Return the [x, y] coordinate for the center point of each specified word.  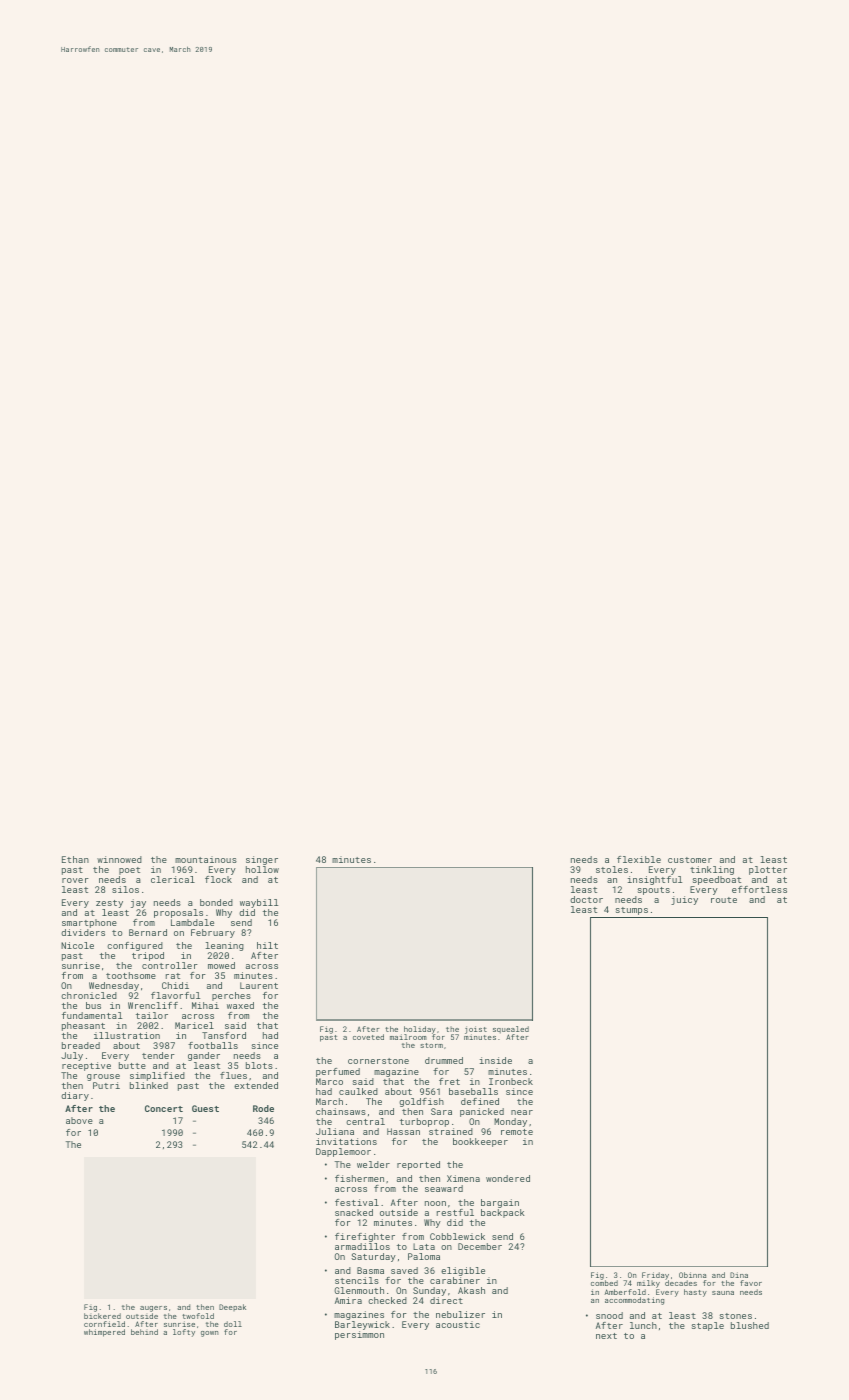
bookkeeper [480, 1142]
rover [75, 880]
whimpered [104, 1333]
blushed [750, 1325]
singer [262, 860]
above [79, 1120]
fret [449, 1081]
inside [496, 1060]
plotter [768, 870]
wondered [508, 1178]
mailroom [408, 1037]
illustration [127, 1035]
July [72, 1056]
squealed [511, 1030]
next [606, 1336]
